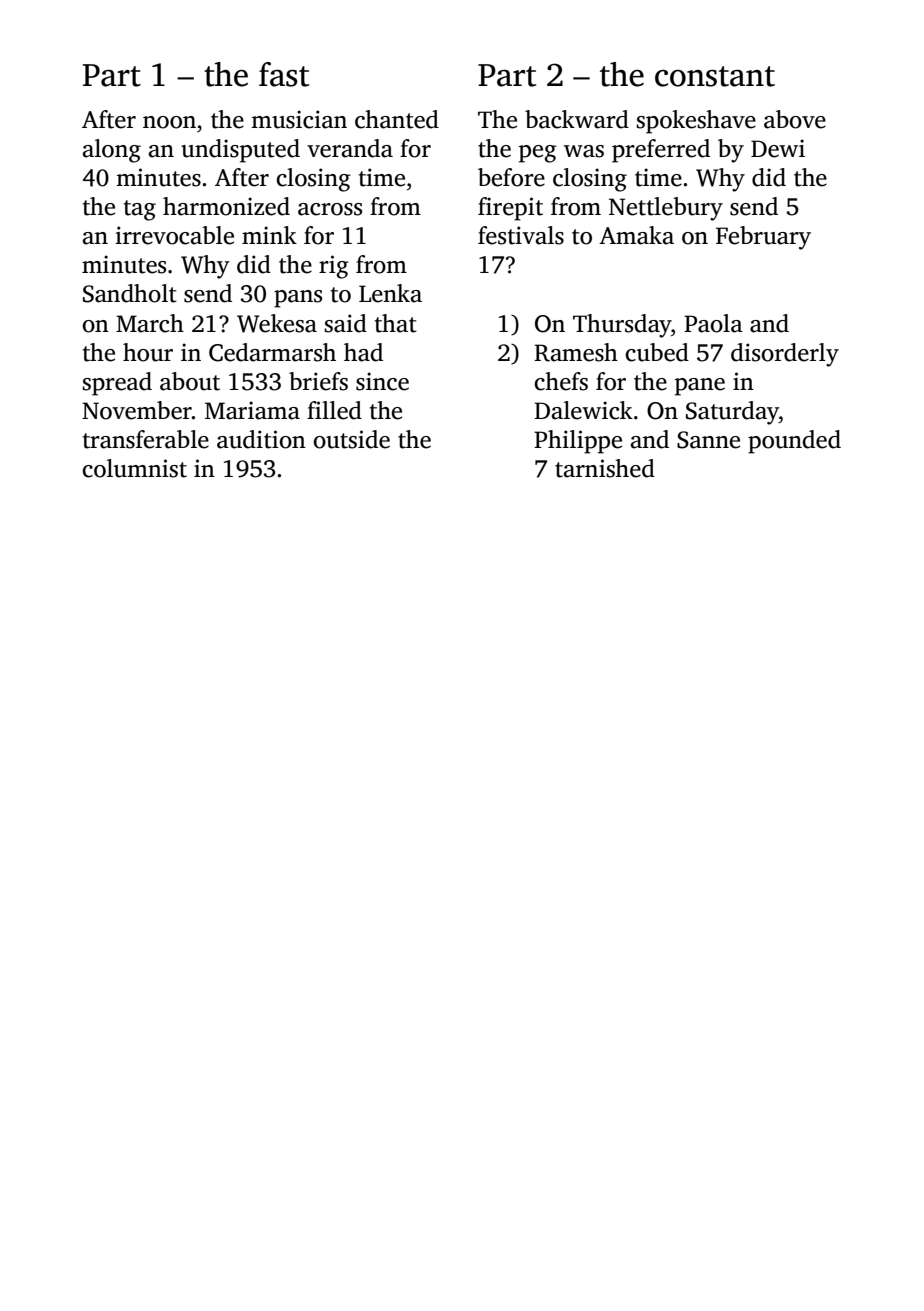 The width and height of the document is (924, 1311). What do you see at coordinates (715, 76) in the document?
I see `constant` at bounding box center [715, 76].
